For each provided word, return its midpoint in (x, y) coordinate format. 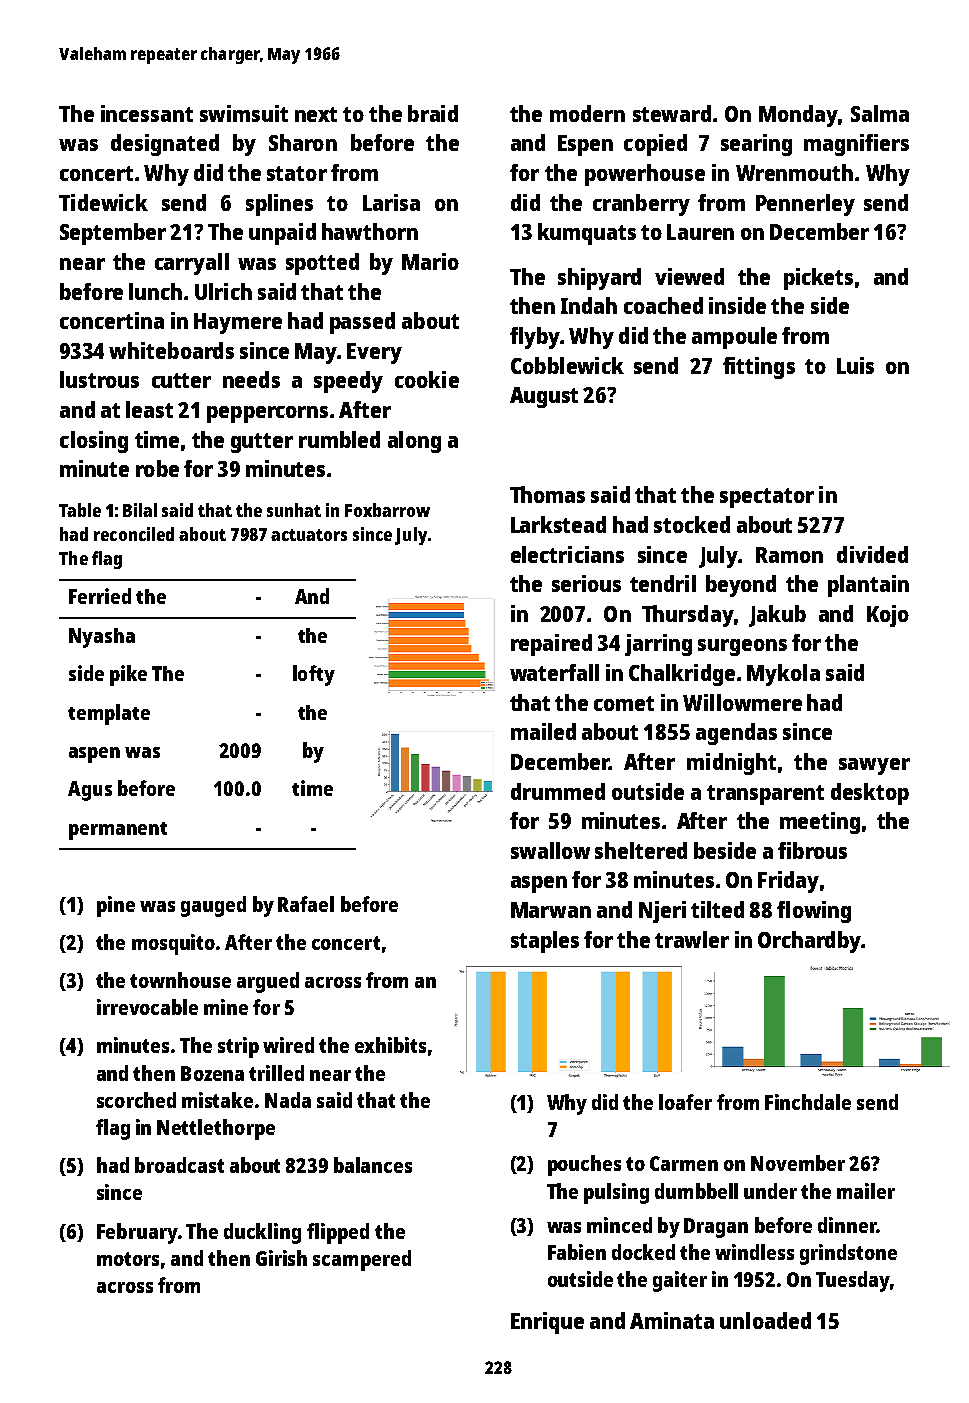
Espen (585, 145)
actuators (309, 535)
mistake (217, 1100)
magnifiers (856, 145)
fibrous (812, 850)
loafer (685, 1102)
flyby (535, 338)
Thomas (547, 494)
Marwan (551, 910)
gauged (213, 906)
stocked (692, 524)
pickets (818, 279)
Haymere (238, 323)
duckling (262, 1233)
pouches (584, 1165)
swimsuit (244, 113)
